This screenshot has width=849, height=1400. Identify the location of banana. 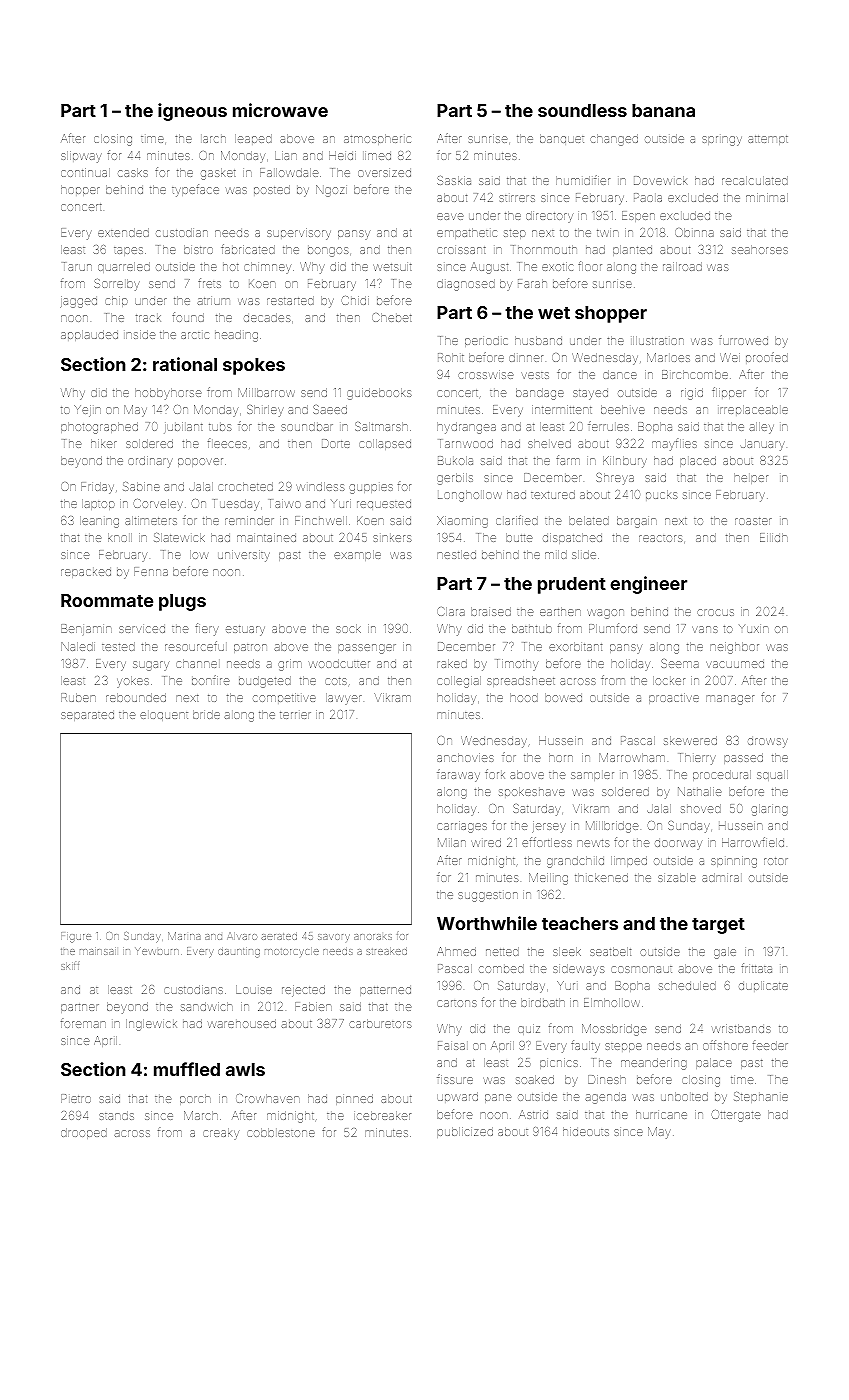
(663, 110).
